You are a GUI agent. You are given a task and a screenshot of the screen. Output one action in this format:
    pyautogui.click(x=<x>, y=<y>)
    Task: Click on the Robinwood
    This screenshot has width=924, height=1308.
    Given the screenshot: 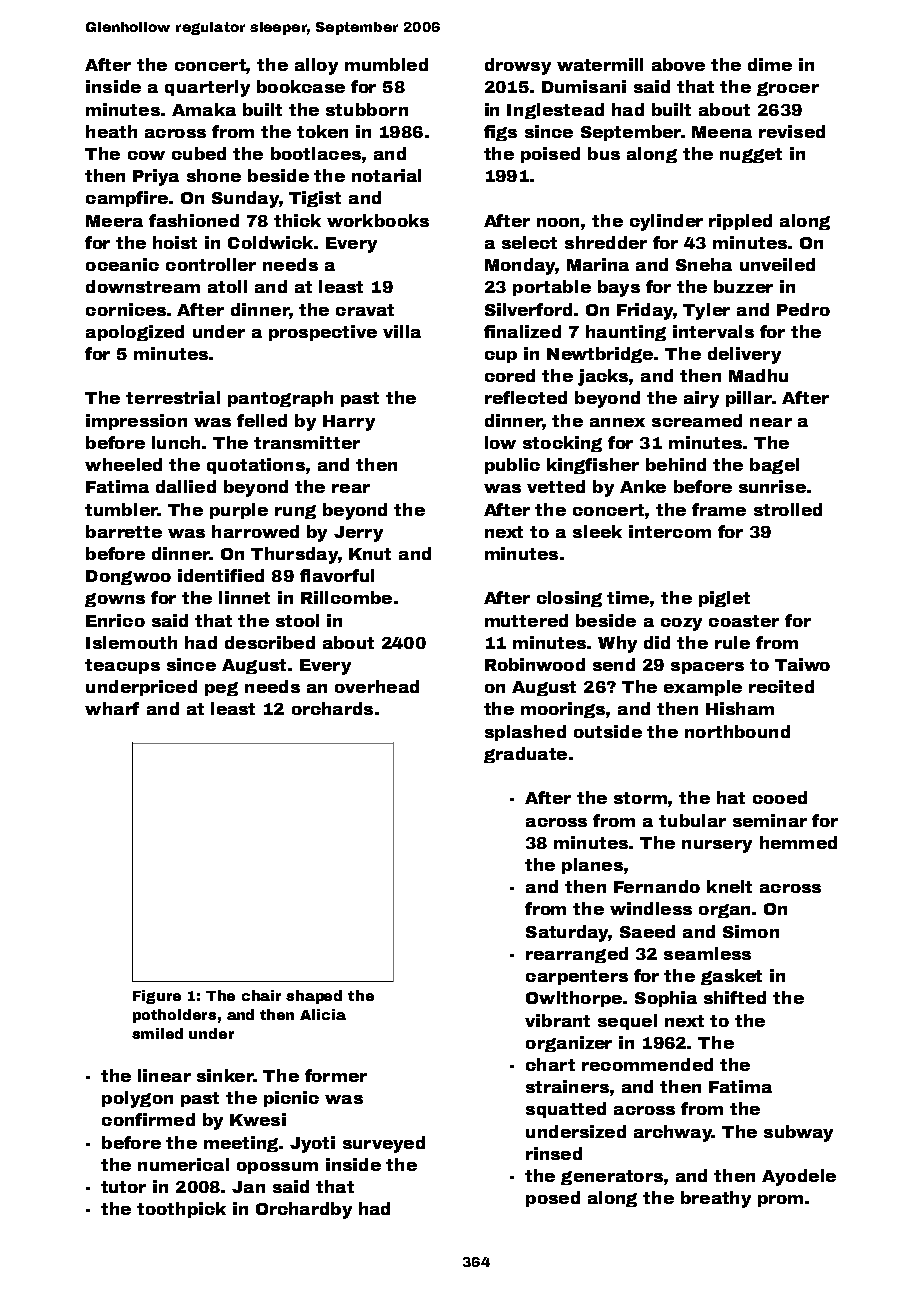 What is the action you would take?
    pyautogui.click(x=535, y=664)
